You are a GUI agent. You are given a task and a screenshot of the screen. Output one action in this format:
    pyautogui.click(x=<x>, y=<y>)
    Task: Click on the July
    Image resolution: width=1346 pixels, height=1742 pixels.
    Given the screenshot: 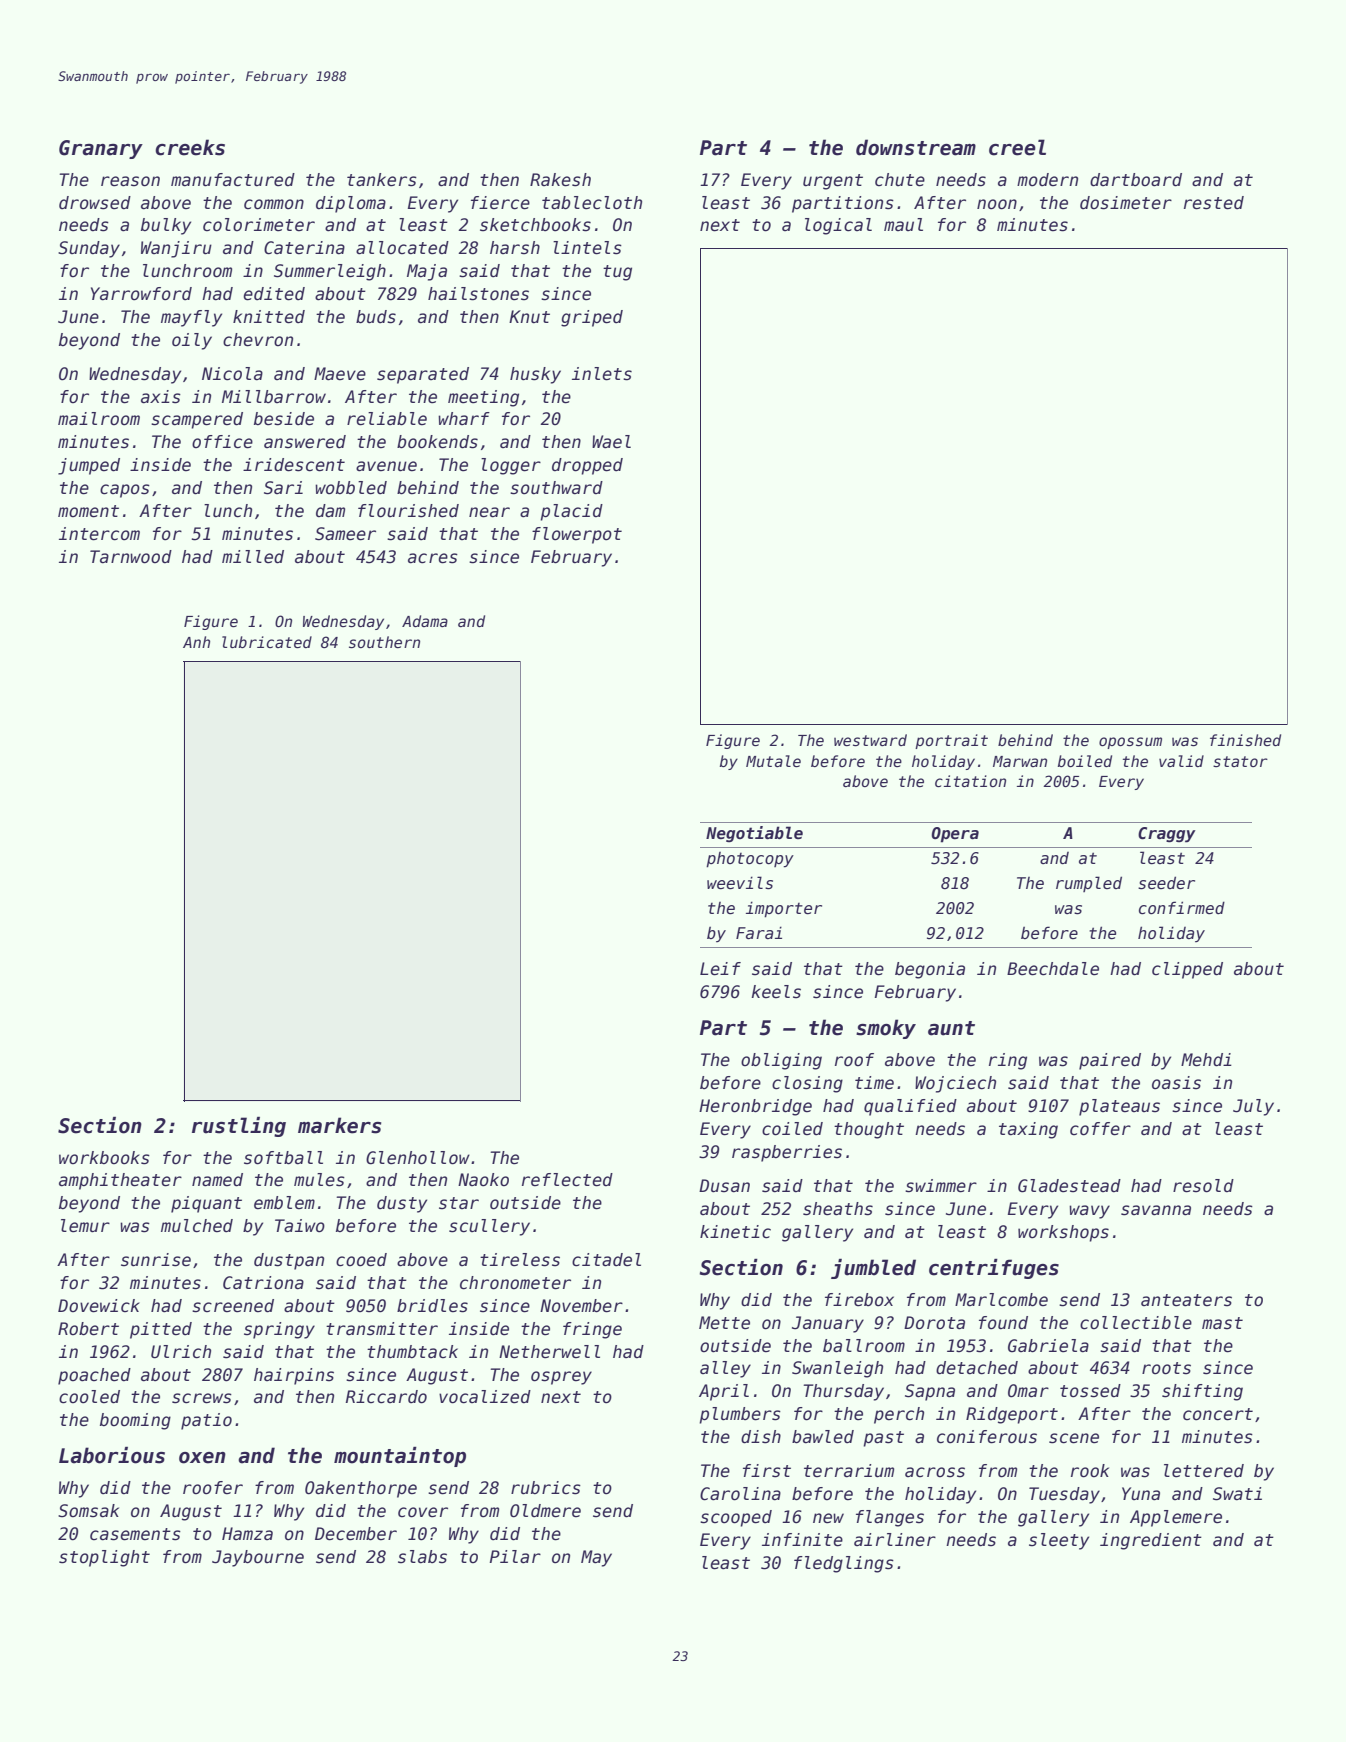 What is the action you would take?
    pyautogui.click(x=1253, y=1107)
